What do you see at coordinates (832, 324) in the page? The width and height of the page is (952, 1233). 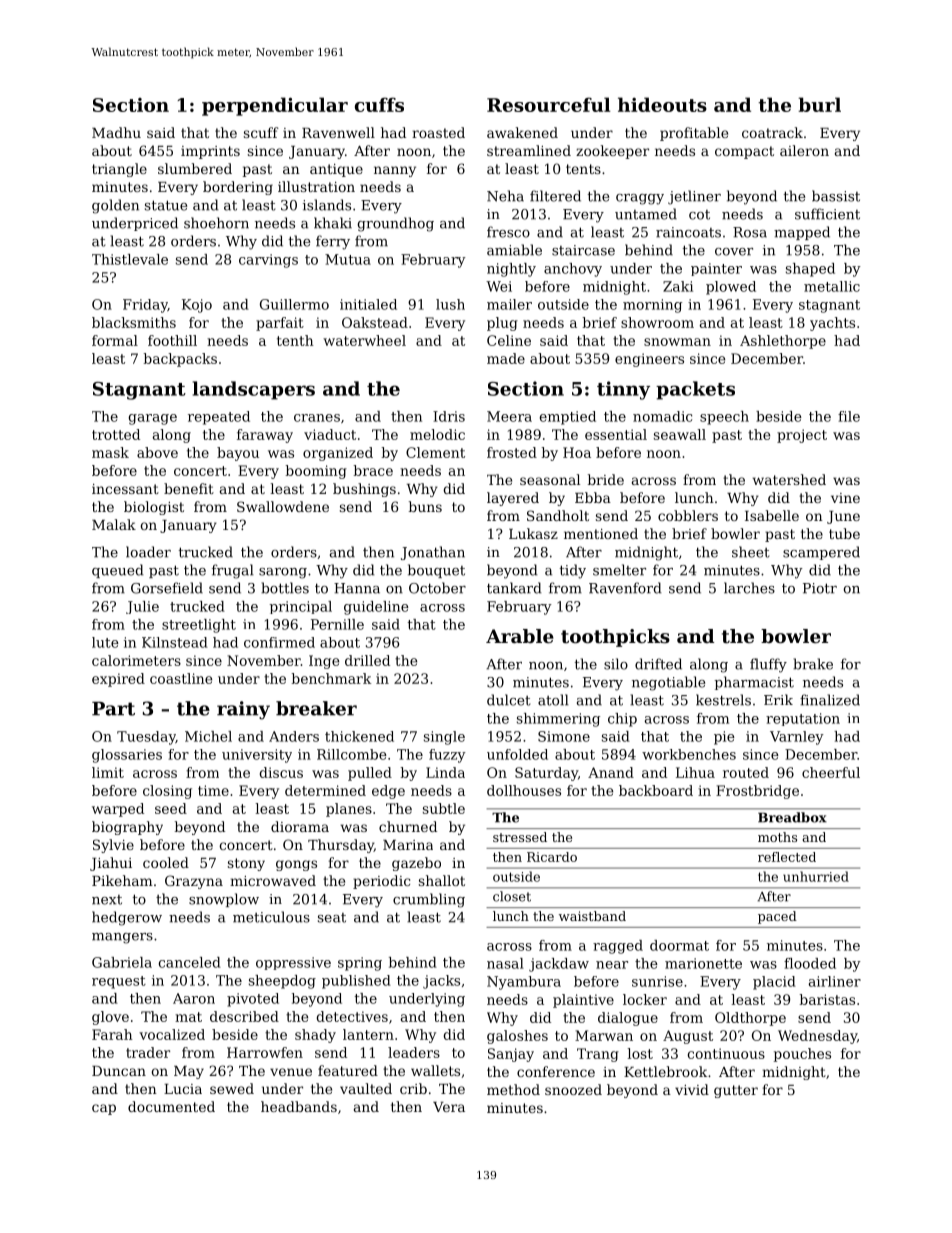 I see `yachts` at bounding box center [832, 324].
